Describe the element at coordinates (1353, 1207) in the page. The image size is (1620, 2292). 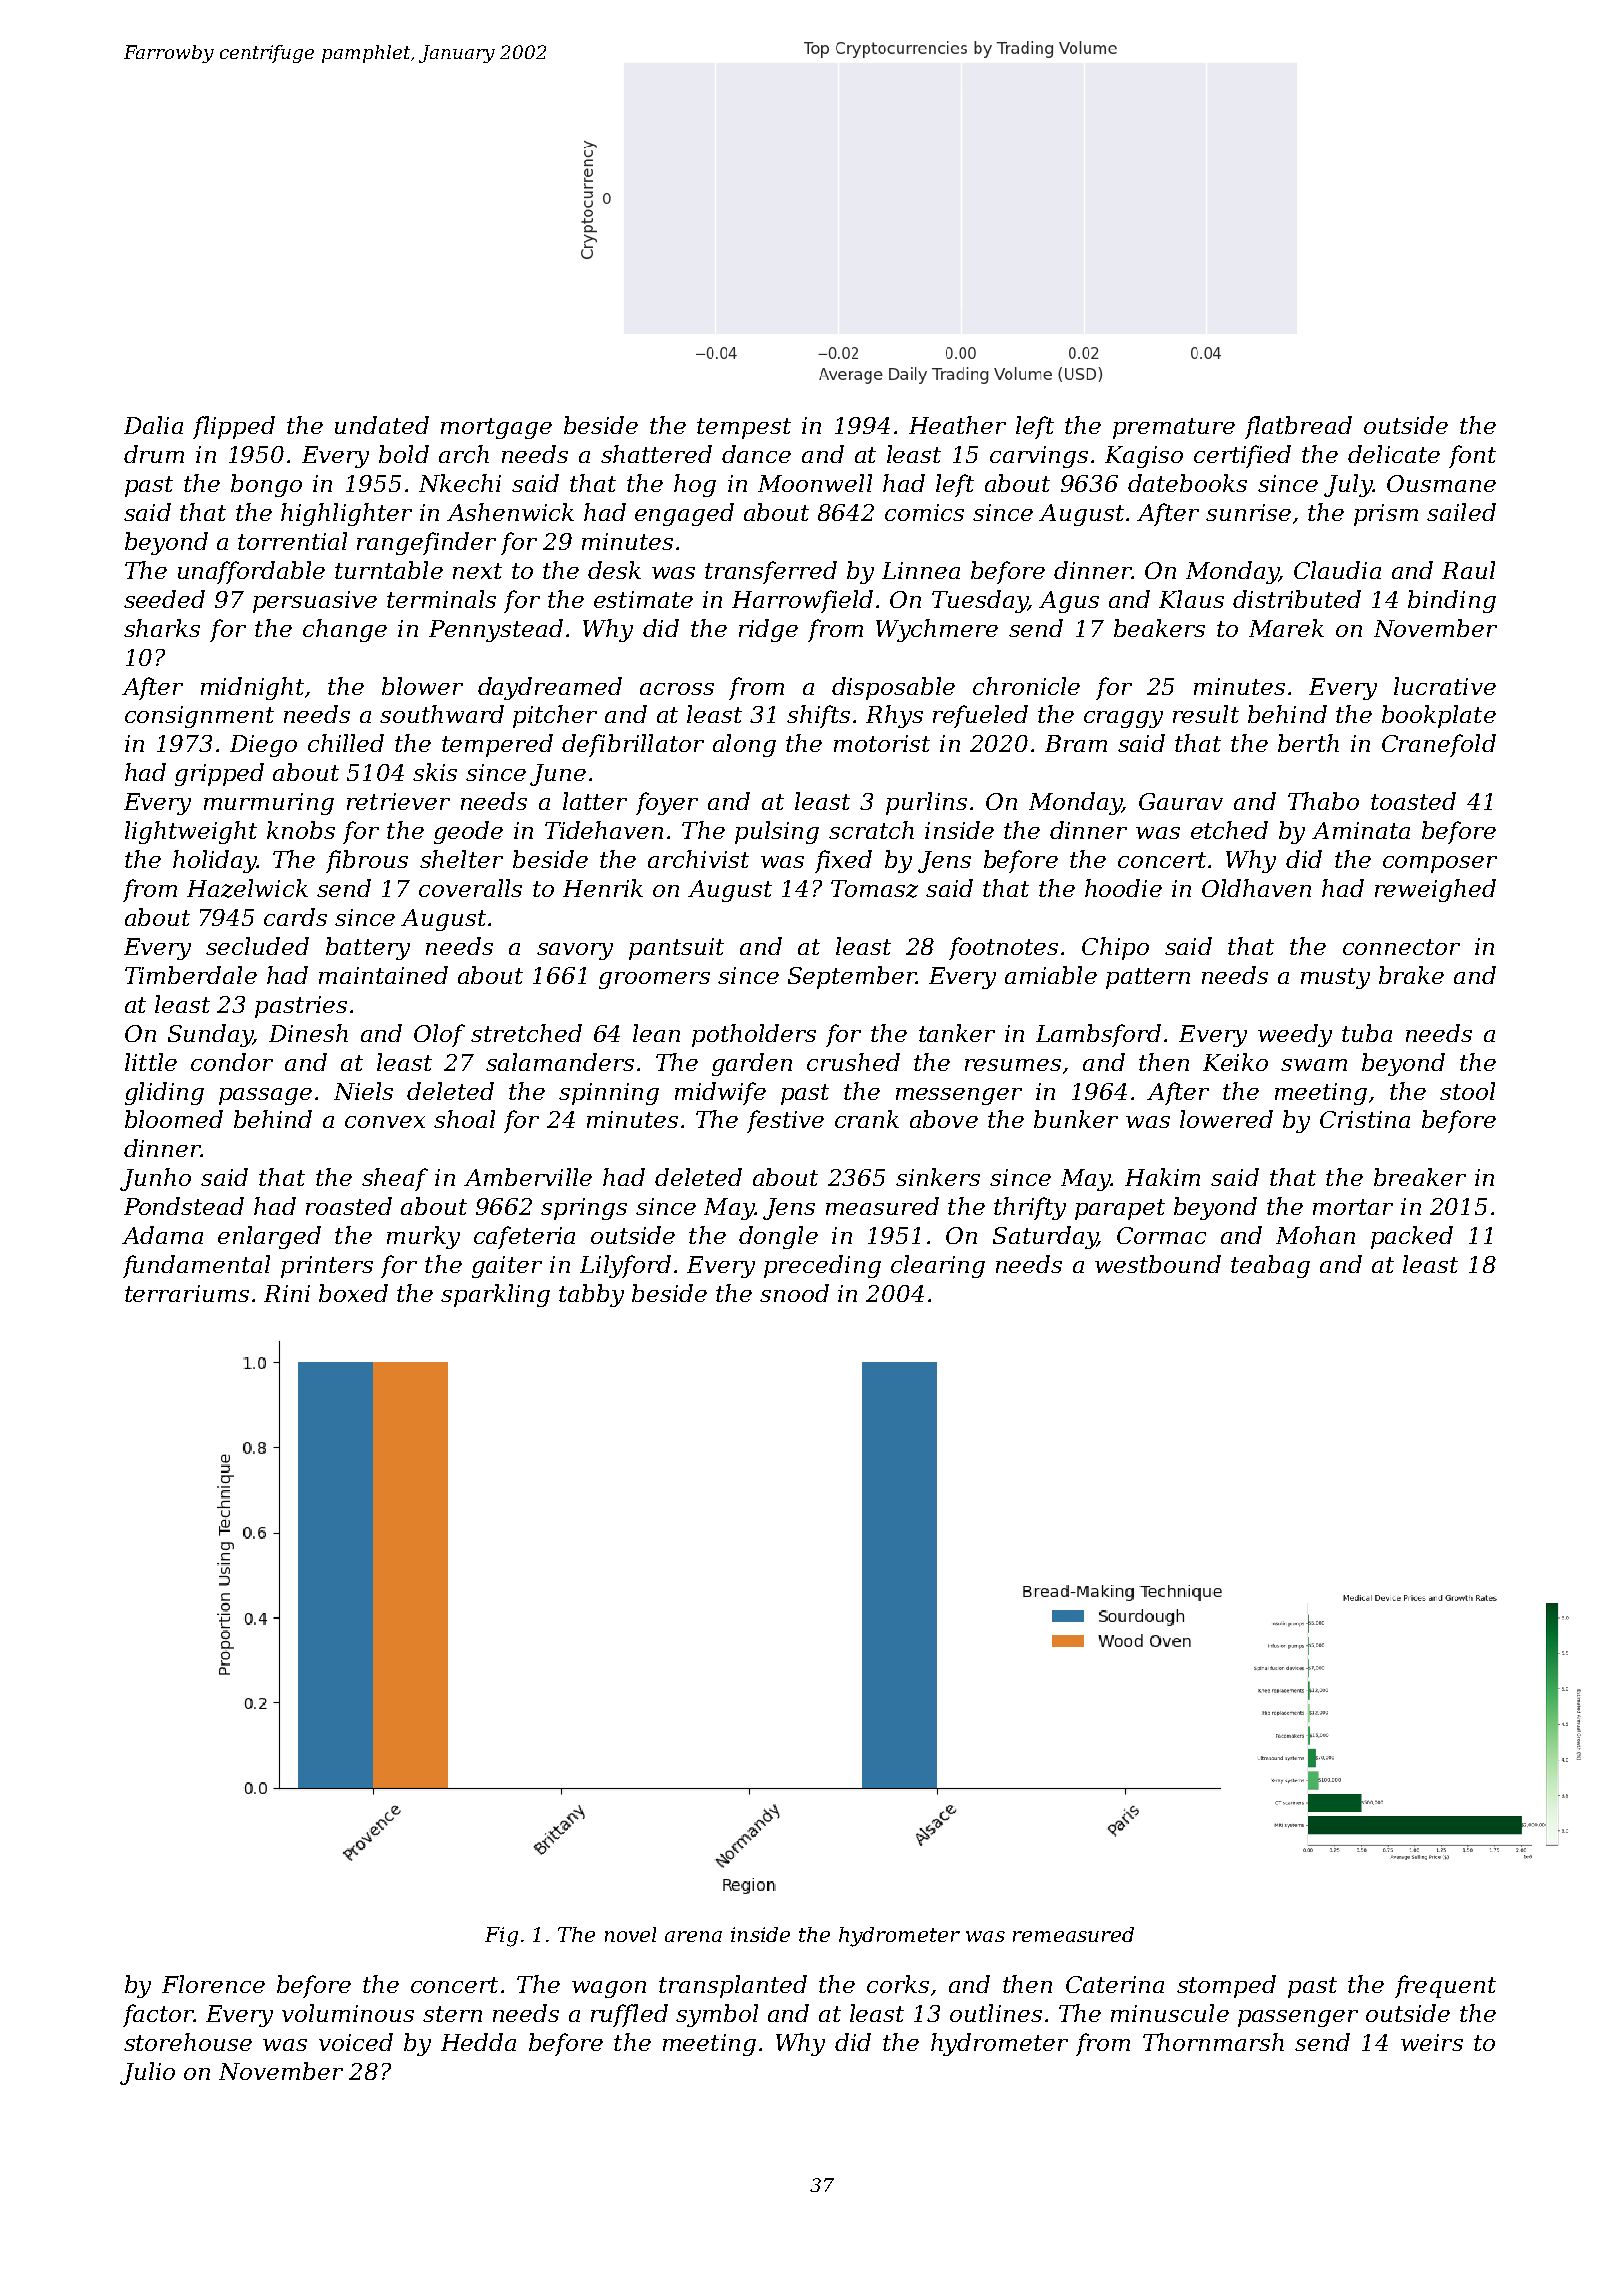
I see `mortar` at that location.
